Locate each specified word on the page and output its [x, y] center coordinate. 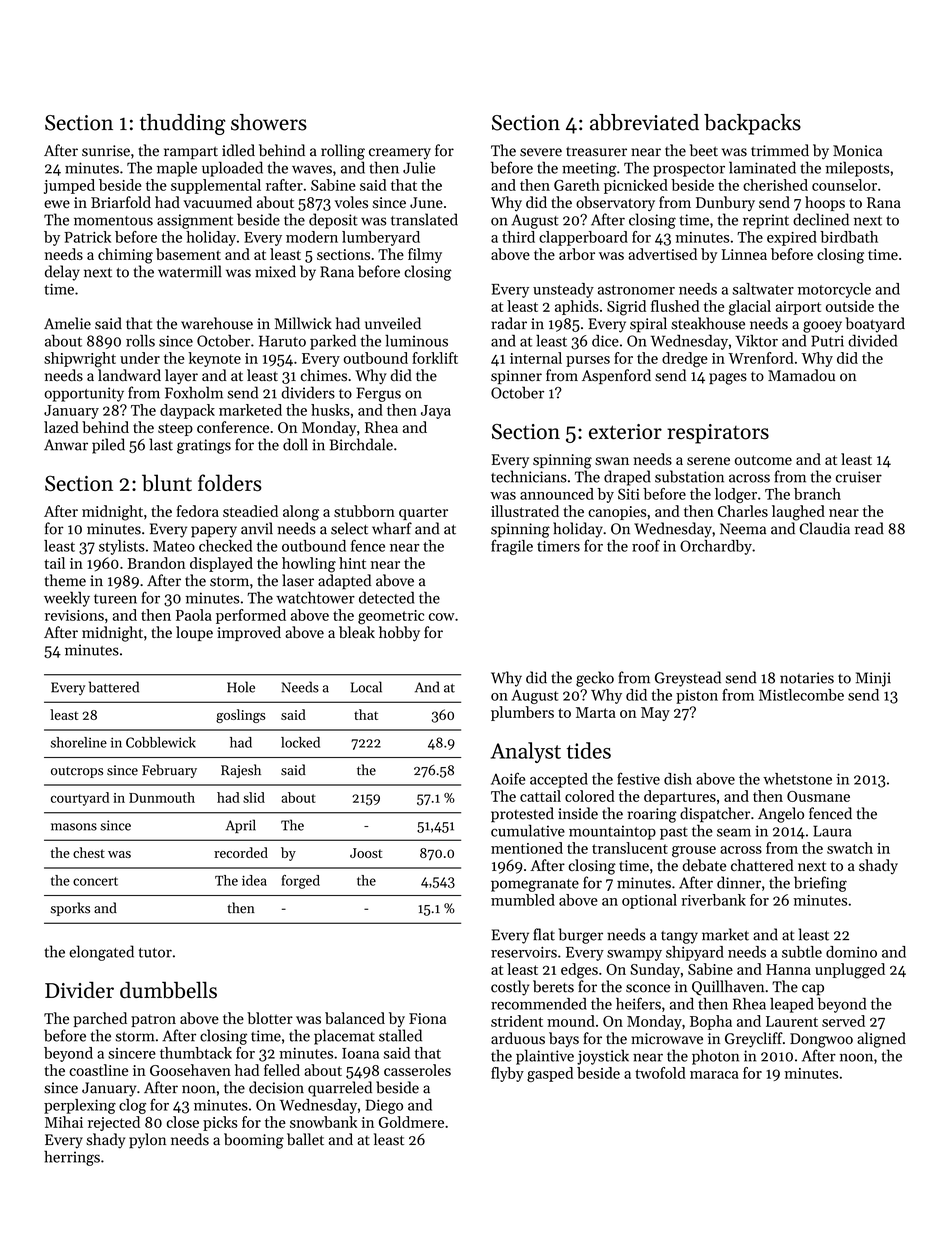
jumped [69, 186]
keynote [214, 359]
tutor [155, 953]
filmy [425, 255]
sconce [648, 988]
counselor [844, 185]
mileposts [857, 169]
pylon [147, 1141]
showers [269, 122]
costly [510, 988]
